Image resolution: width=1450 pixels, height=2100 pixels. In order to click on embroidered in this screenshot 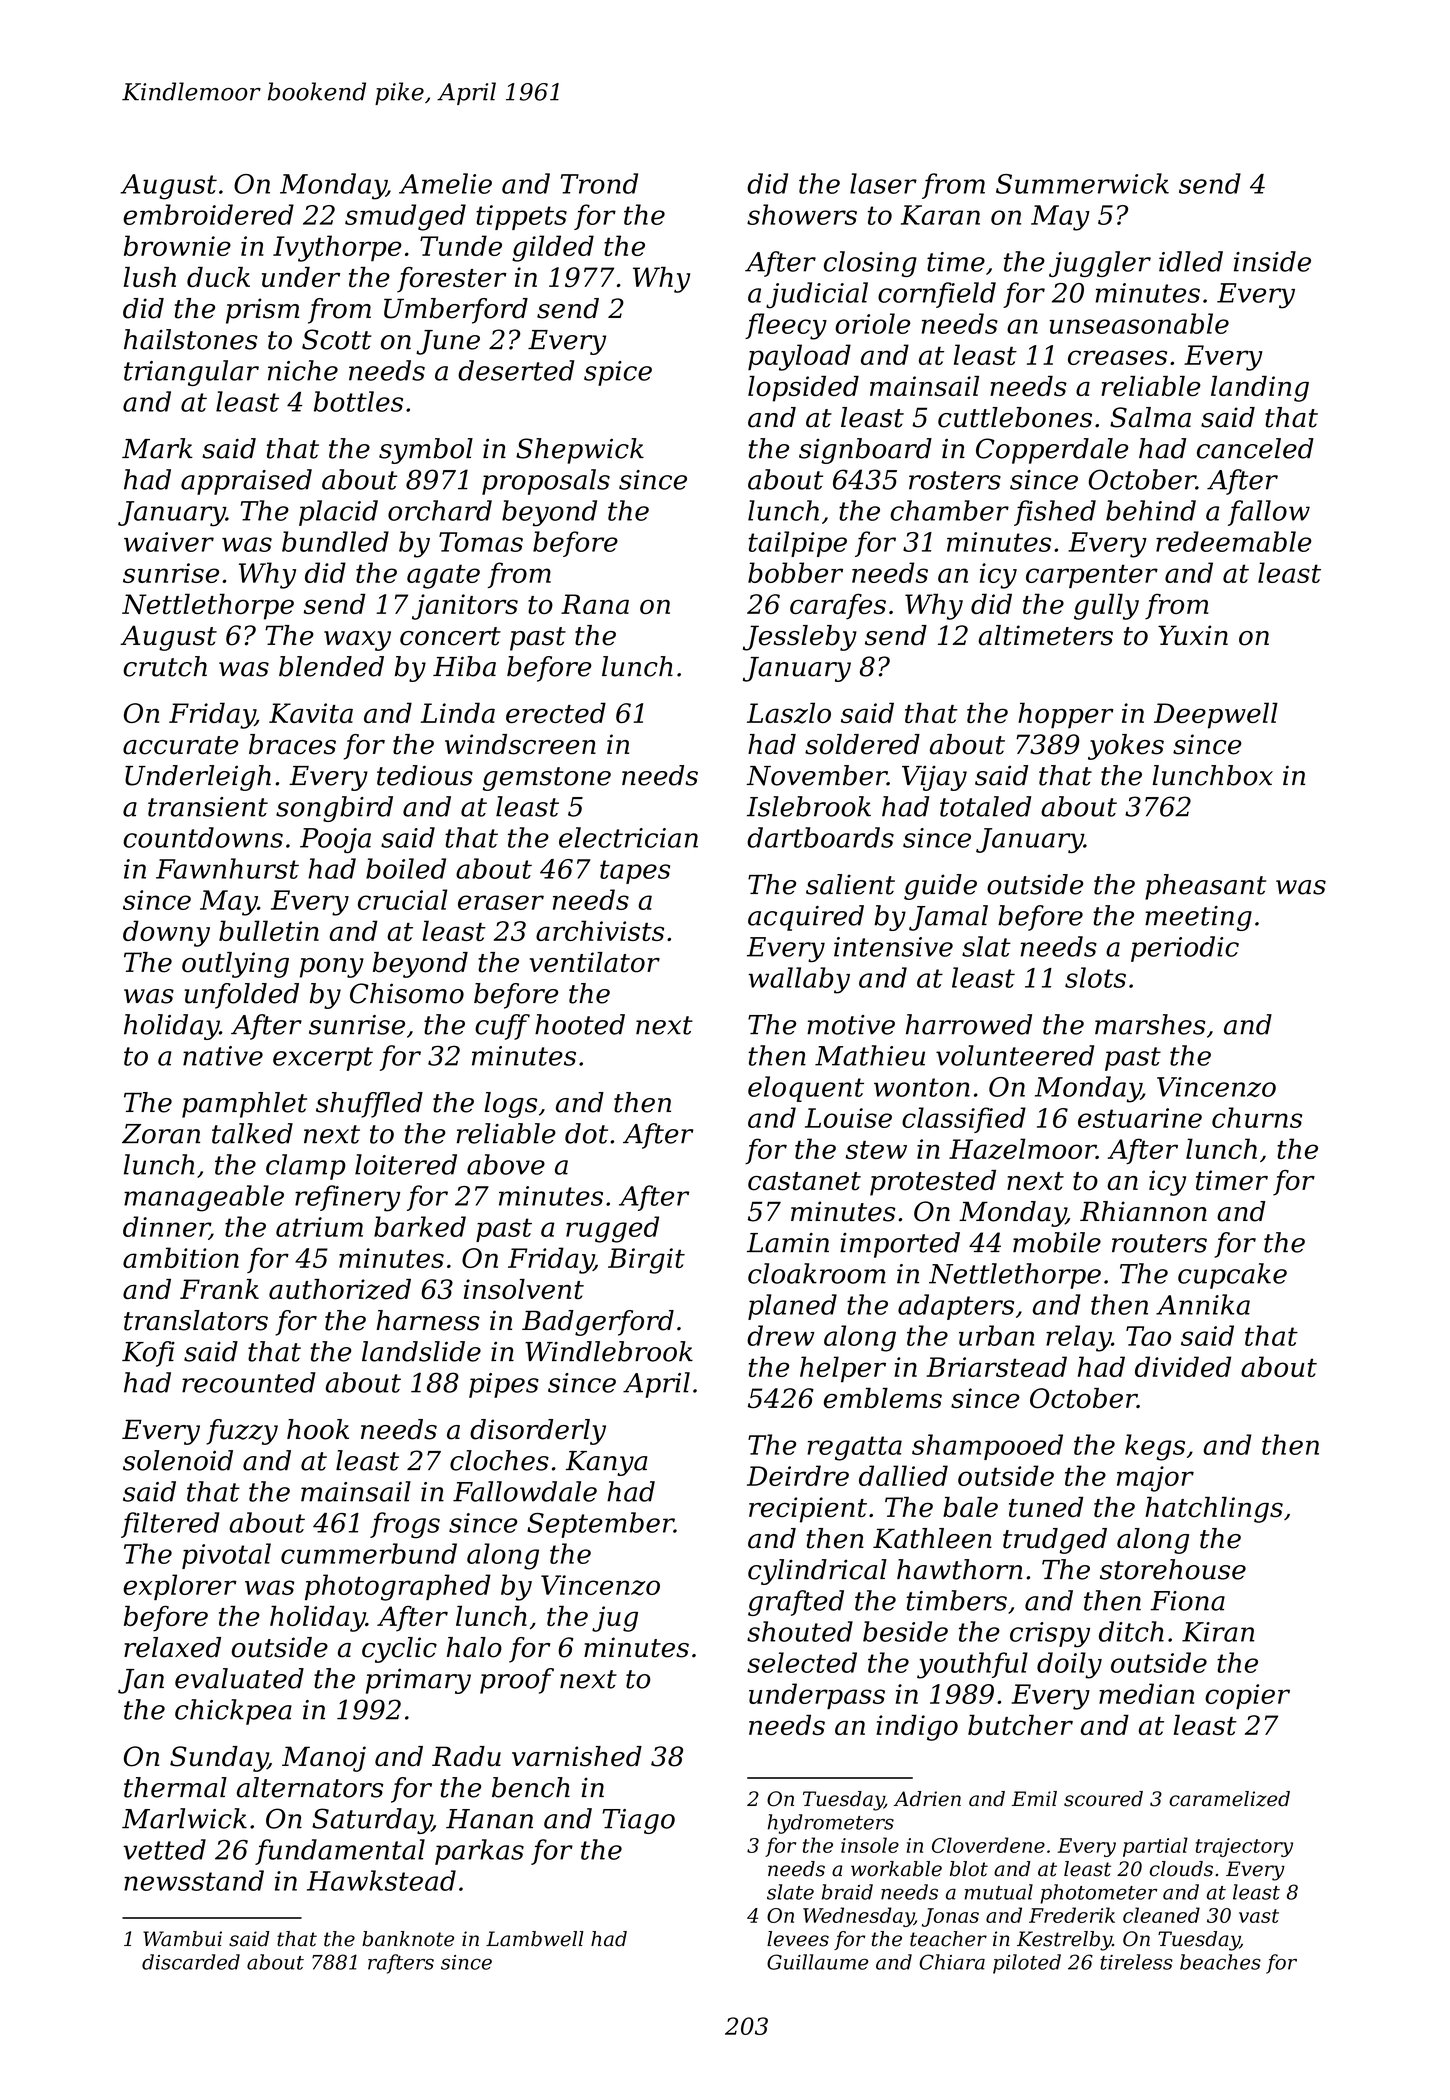, I will do `click(208, 214)`.
